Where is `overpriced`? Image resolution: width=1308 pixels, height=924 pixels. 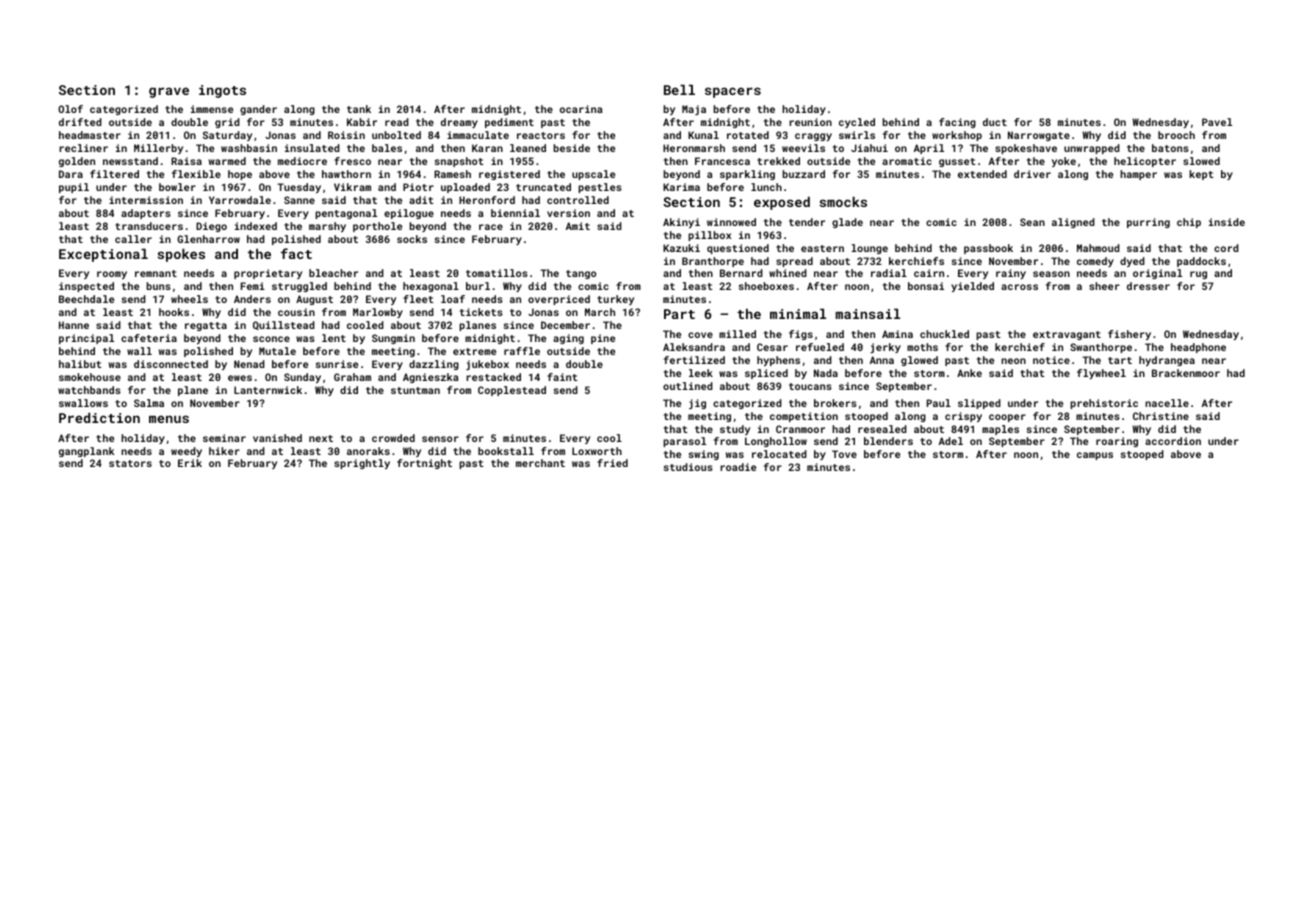 overpriced is located at coordinates (559, 300).
